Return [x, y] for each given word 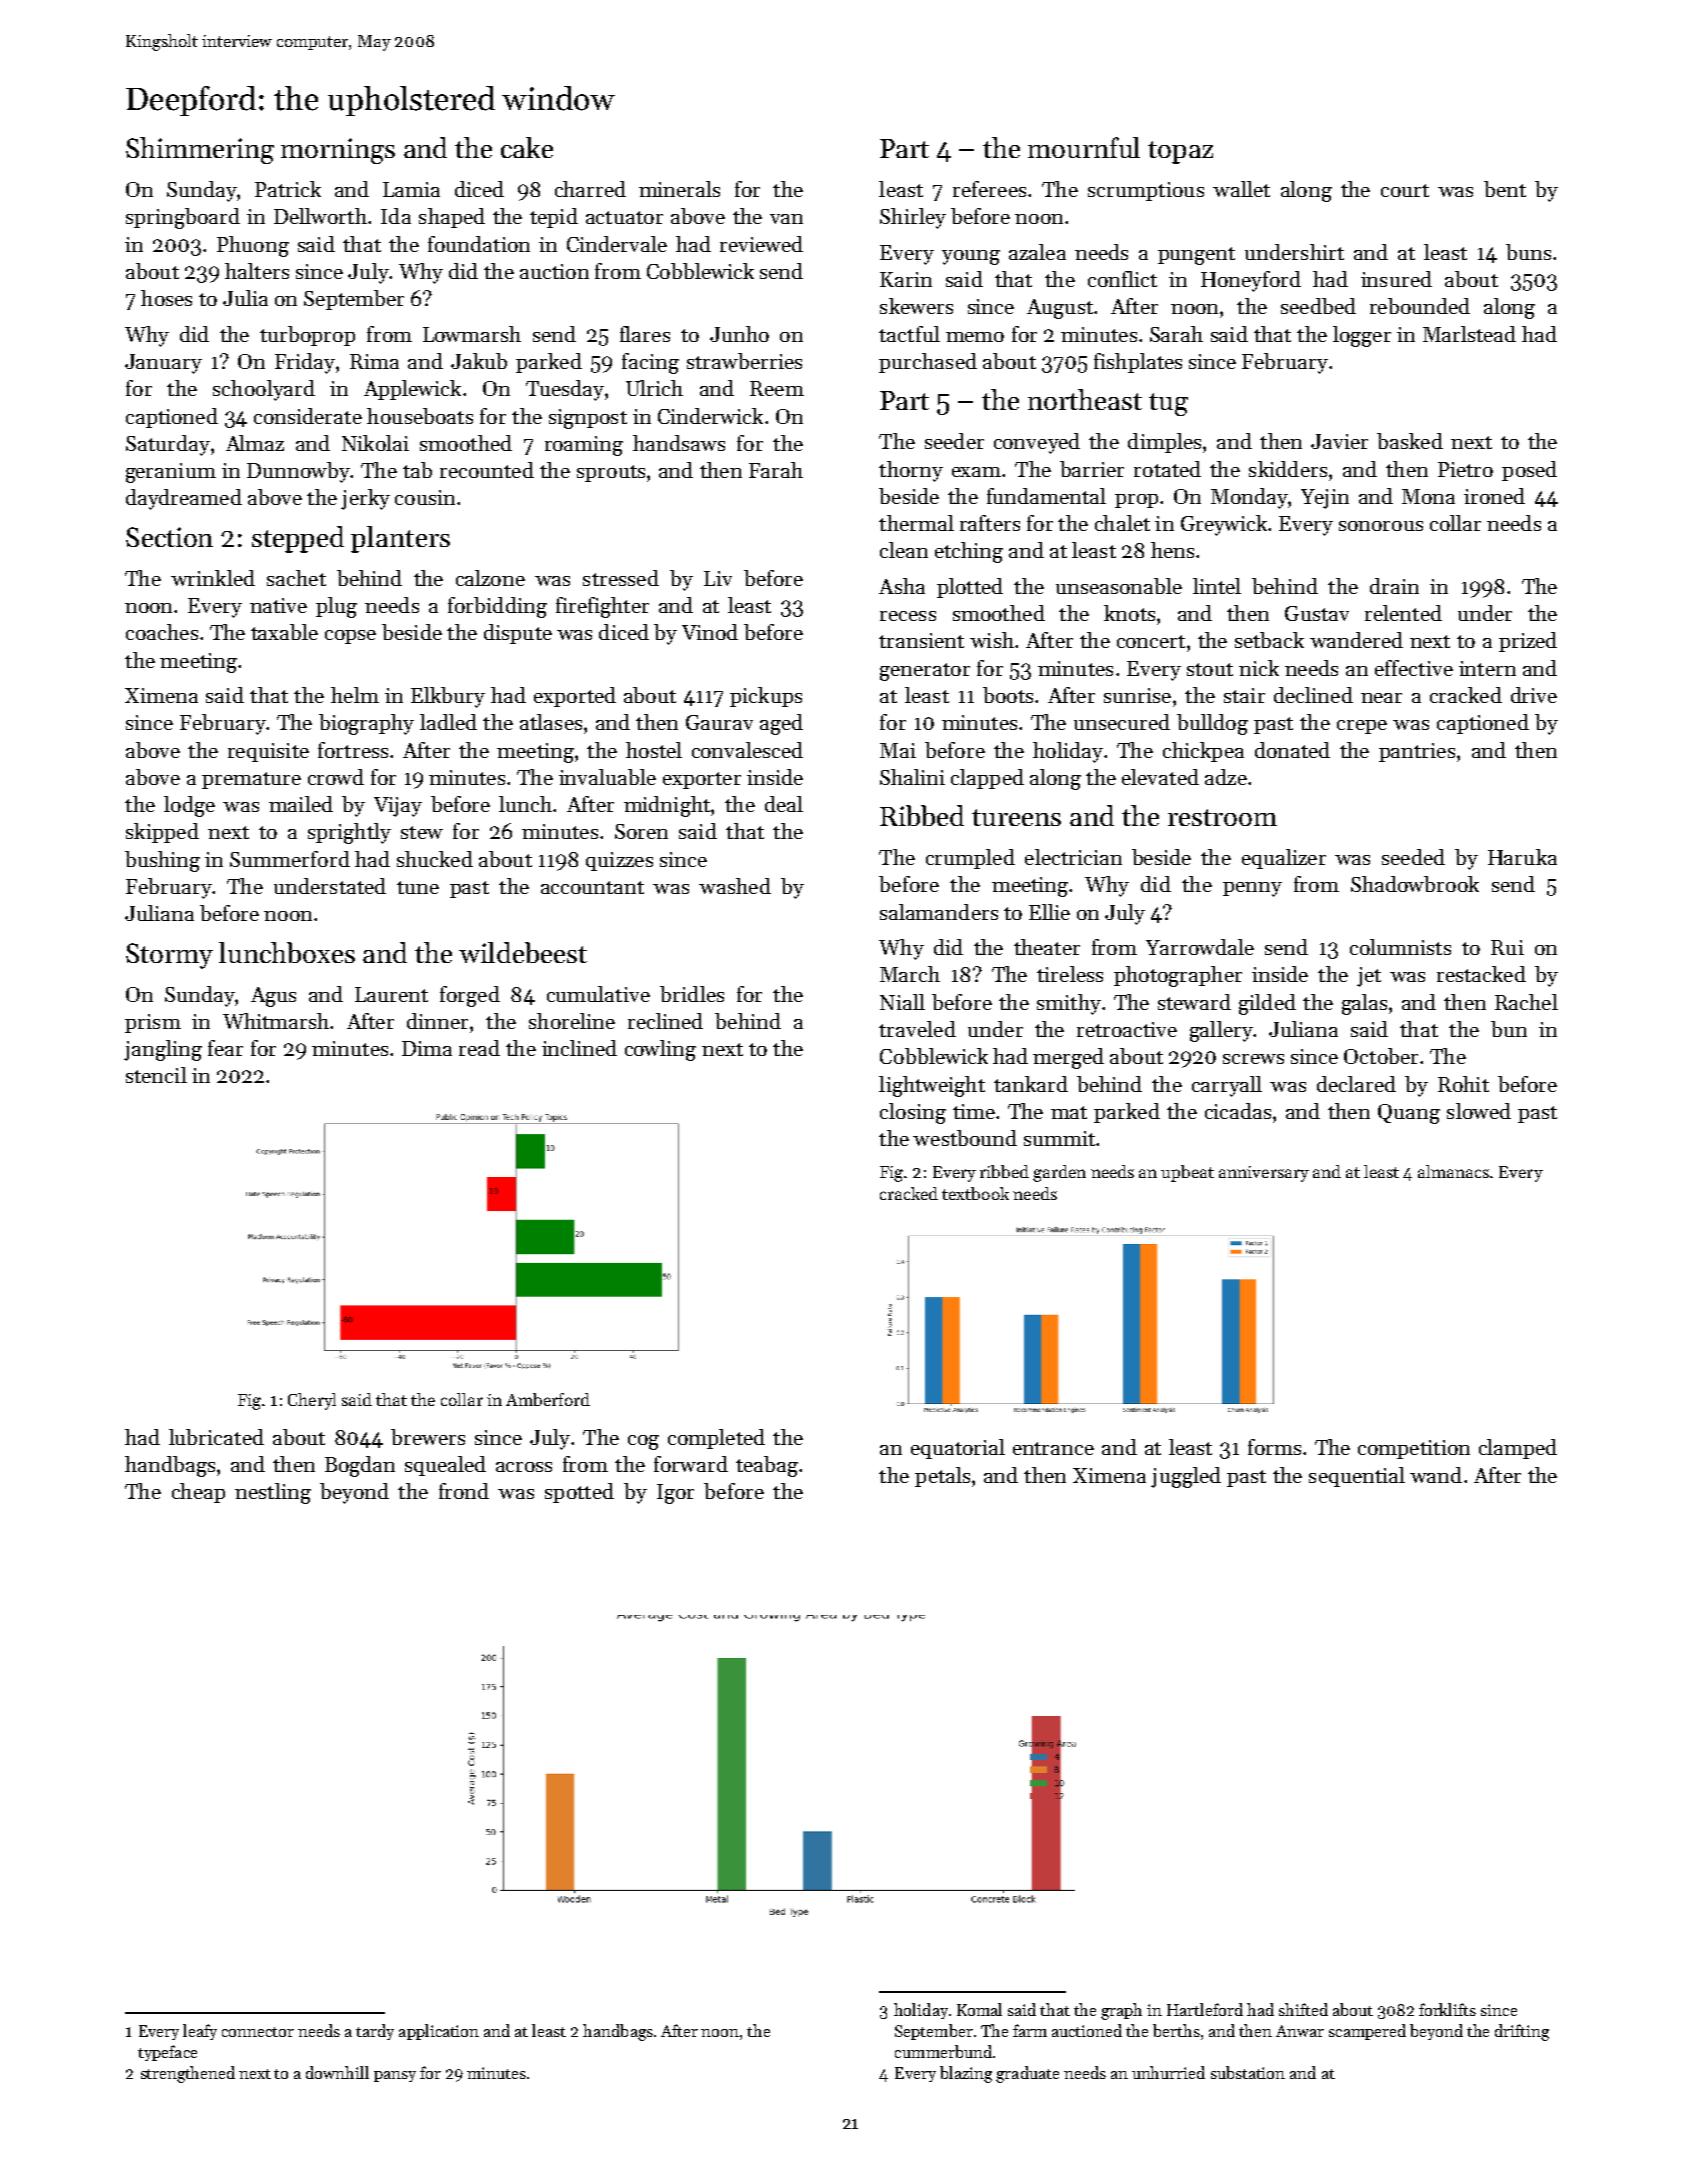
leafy [200, 2032]
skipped [162, 833]
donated [1292, 750]
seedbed [1318, 306]
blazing [966, 2074]
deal [784, 804]
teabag [767, 1466]
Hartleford [1205, 2009]
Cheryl [312, 1401]
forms [1274, 1447]
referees [989, 189]
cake [527, 147]
